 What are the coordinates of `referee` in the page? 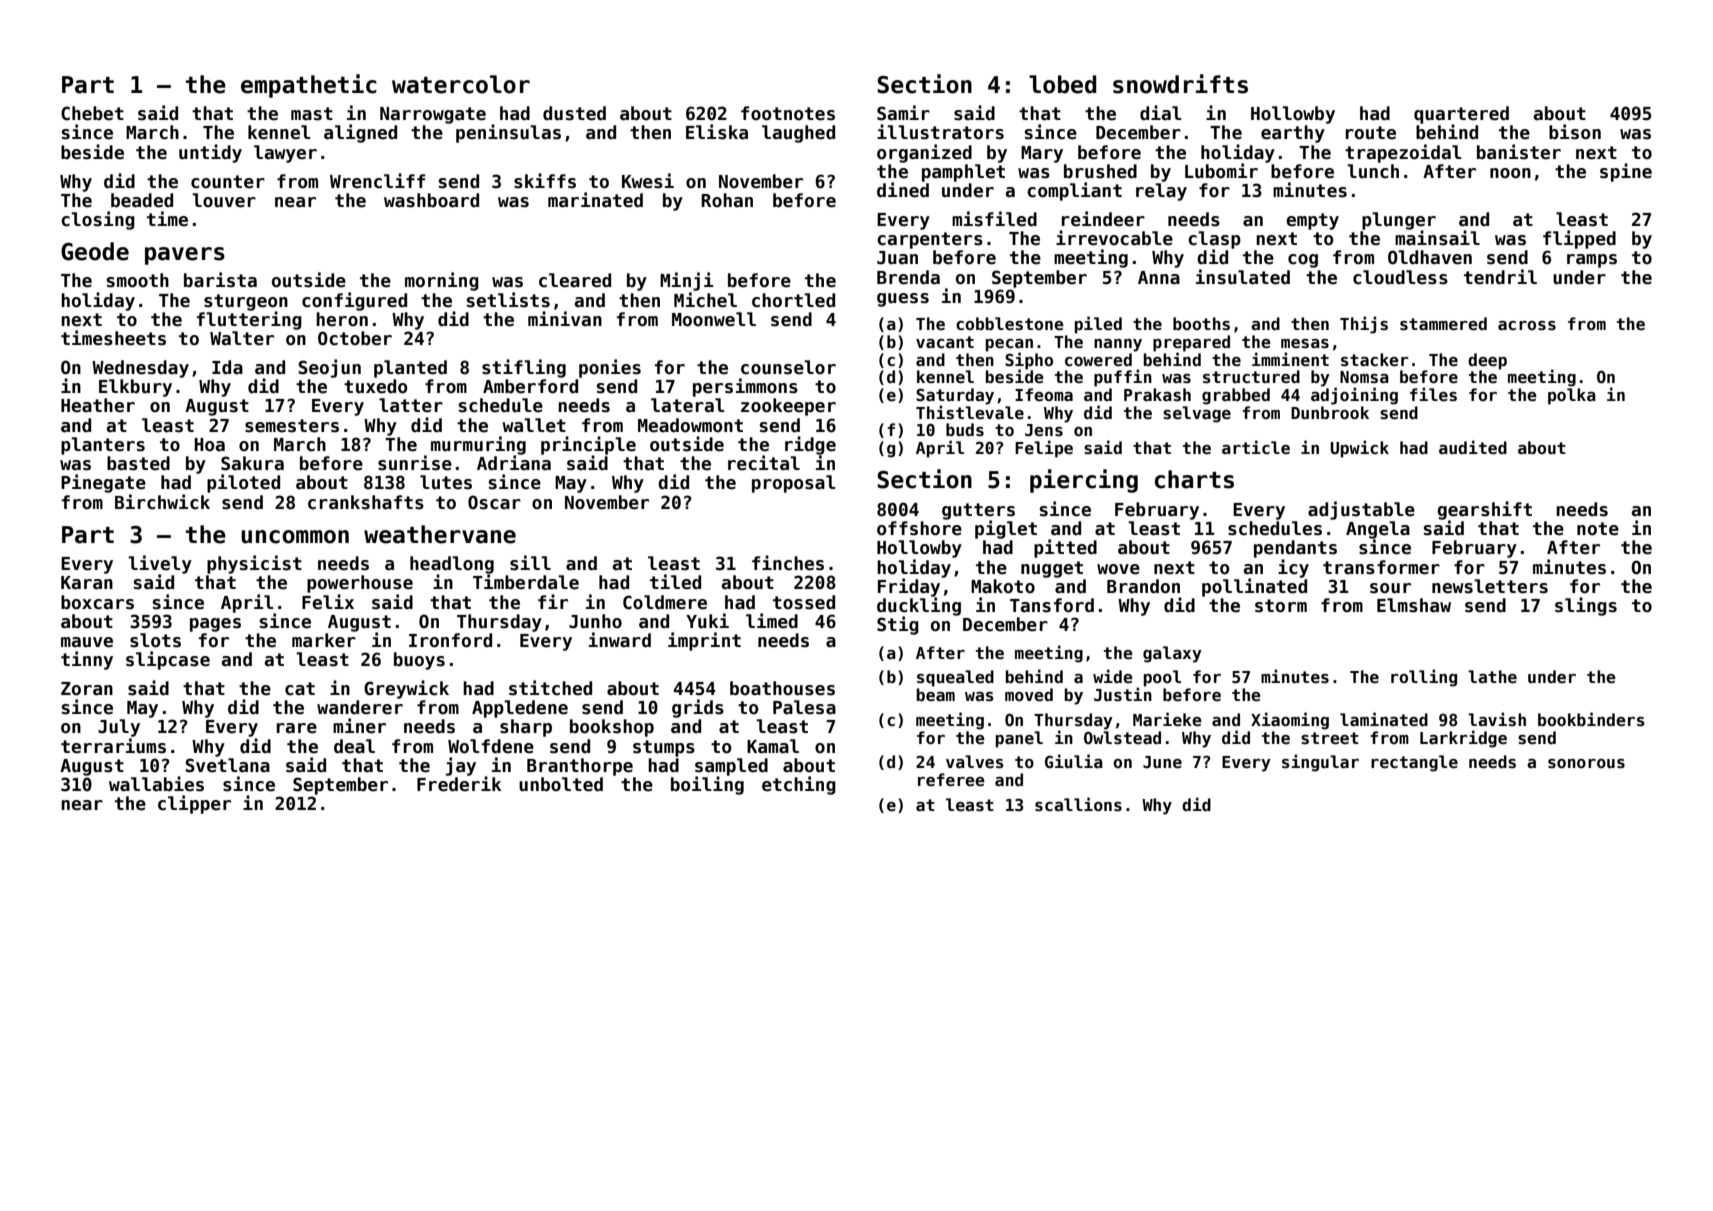 It's located at (951, 780).
